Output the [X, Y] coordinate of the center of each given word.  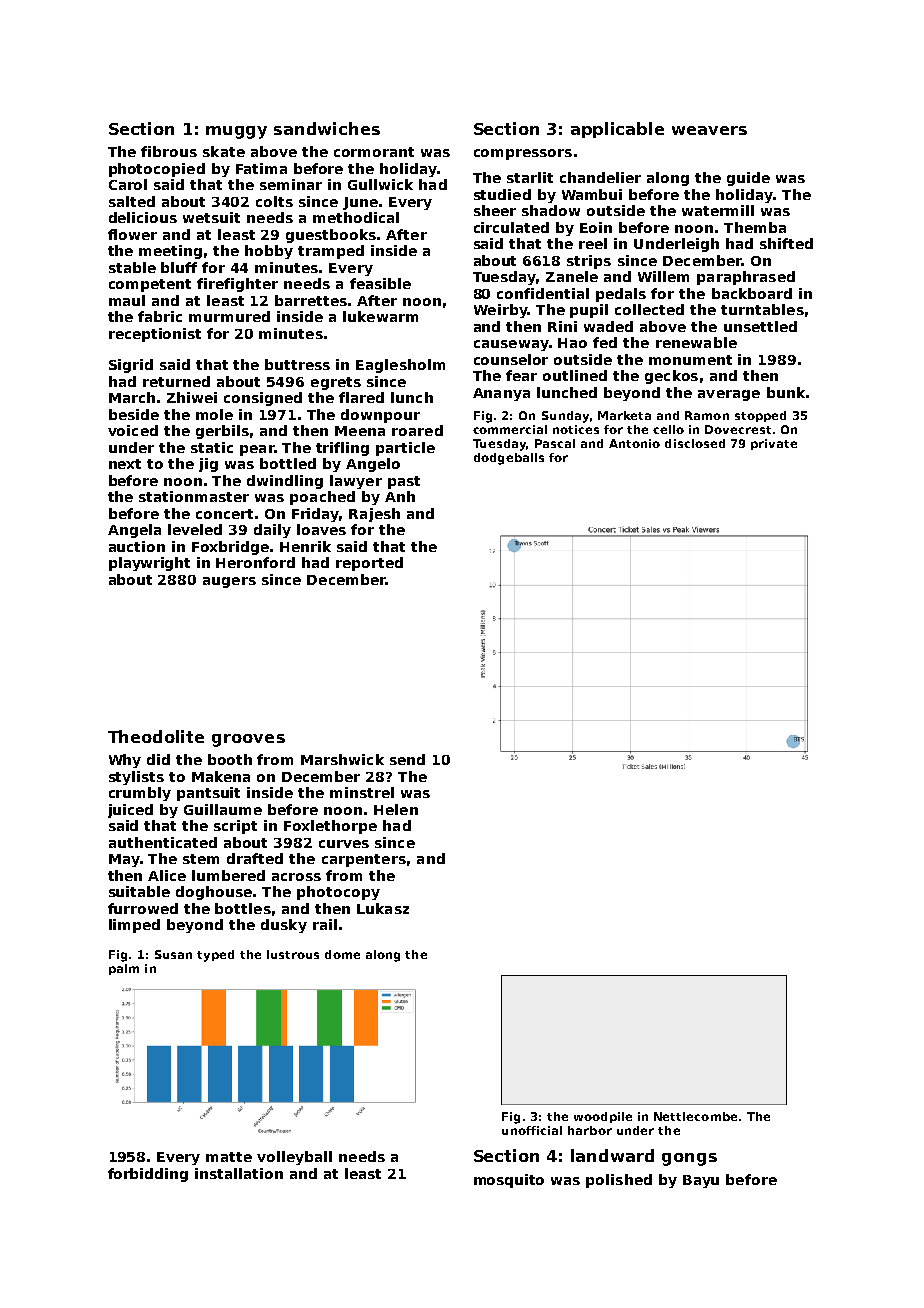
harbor [590, 1130]
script [235, 827]
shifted [786, 243]
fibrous [169, 151]
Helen [396, 809]
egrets [336, 383]
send [407, 759]
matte [229, 1157]
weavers [709, 130]
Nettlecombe [695, 1116]
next [125, 464]
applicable [617, 130]
